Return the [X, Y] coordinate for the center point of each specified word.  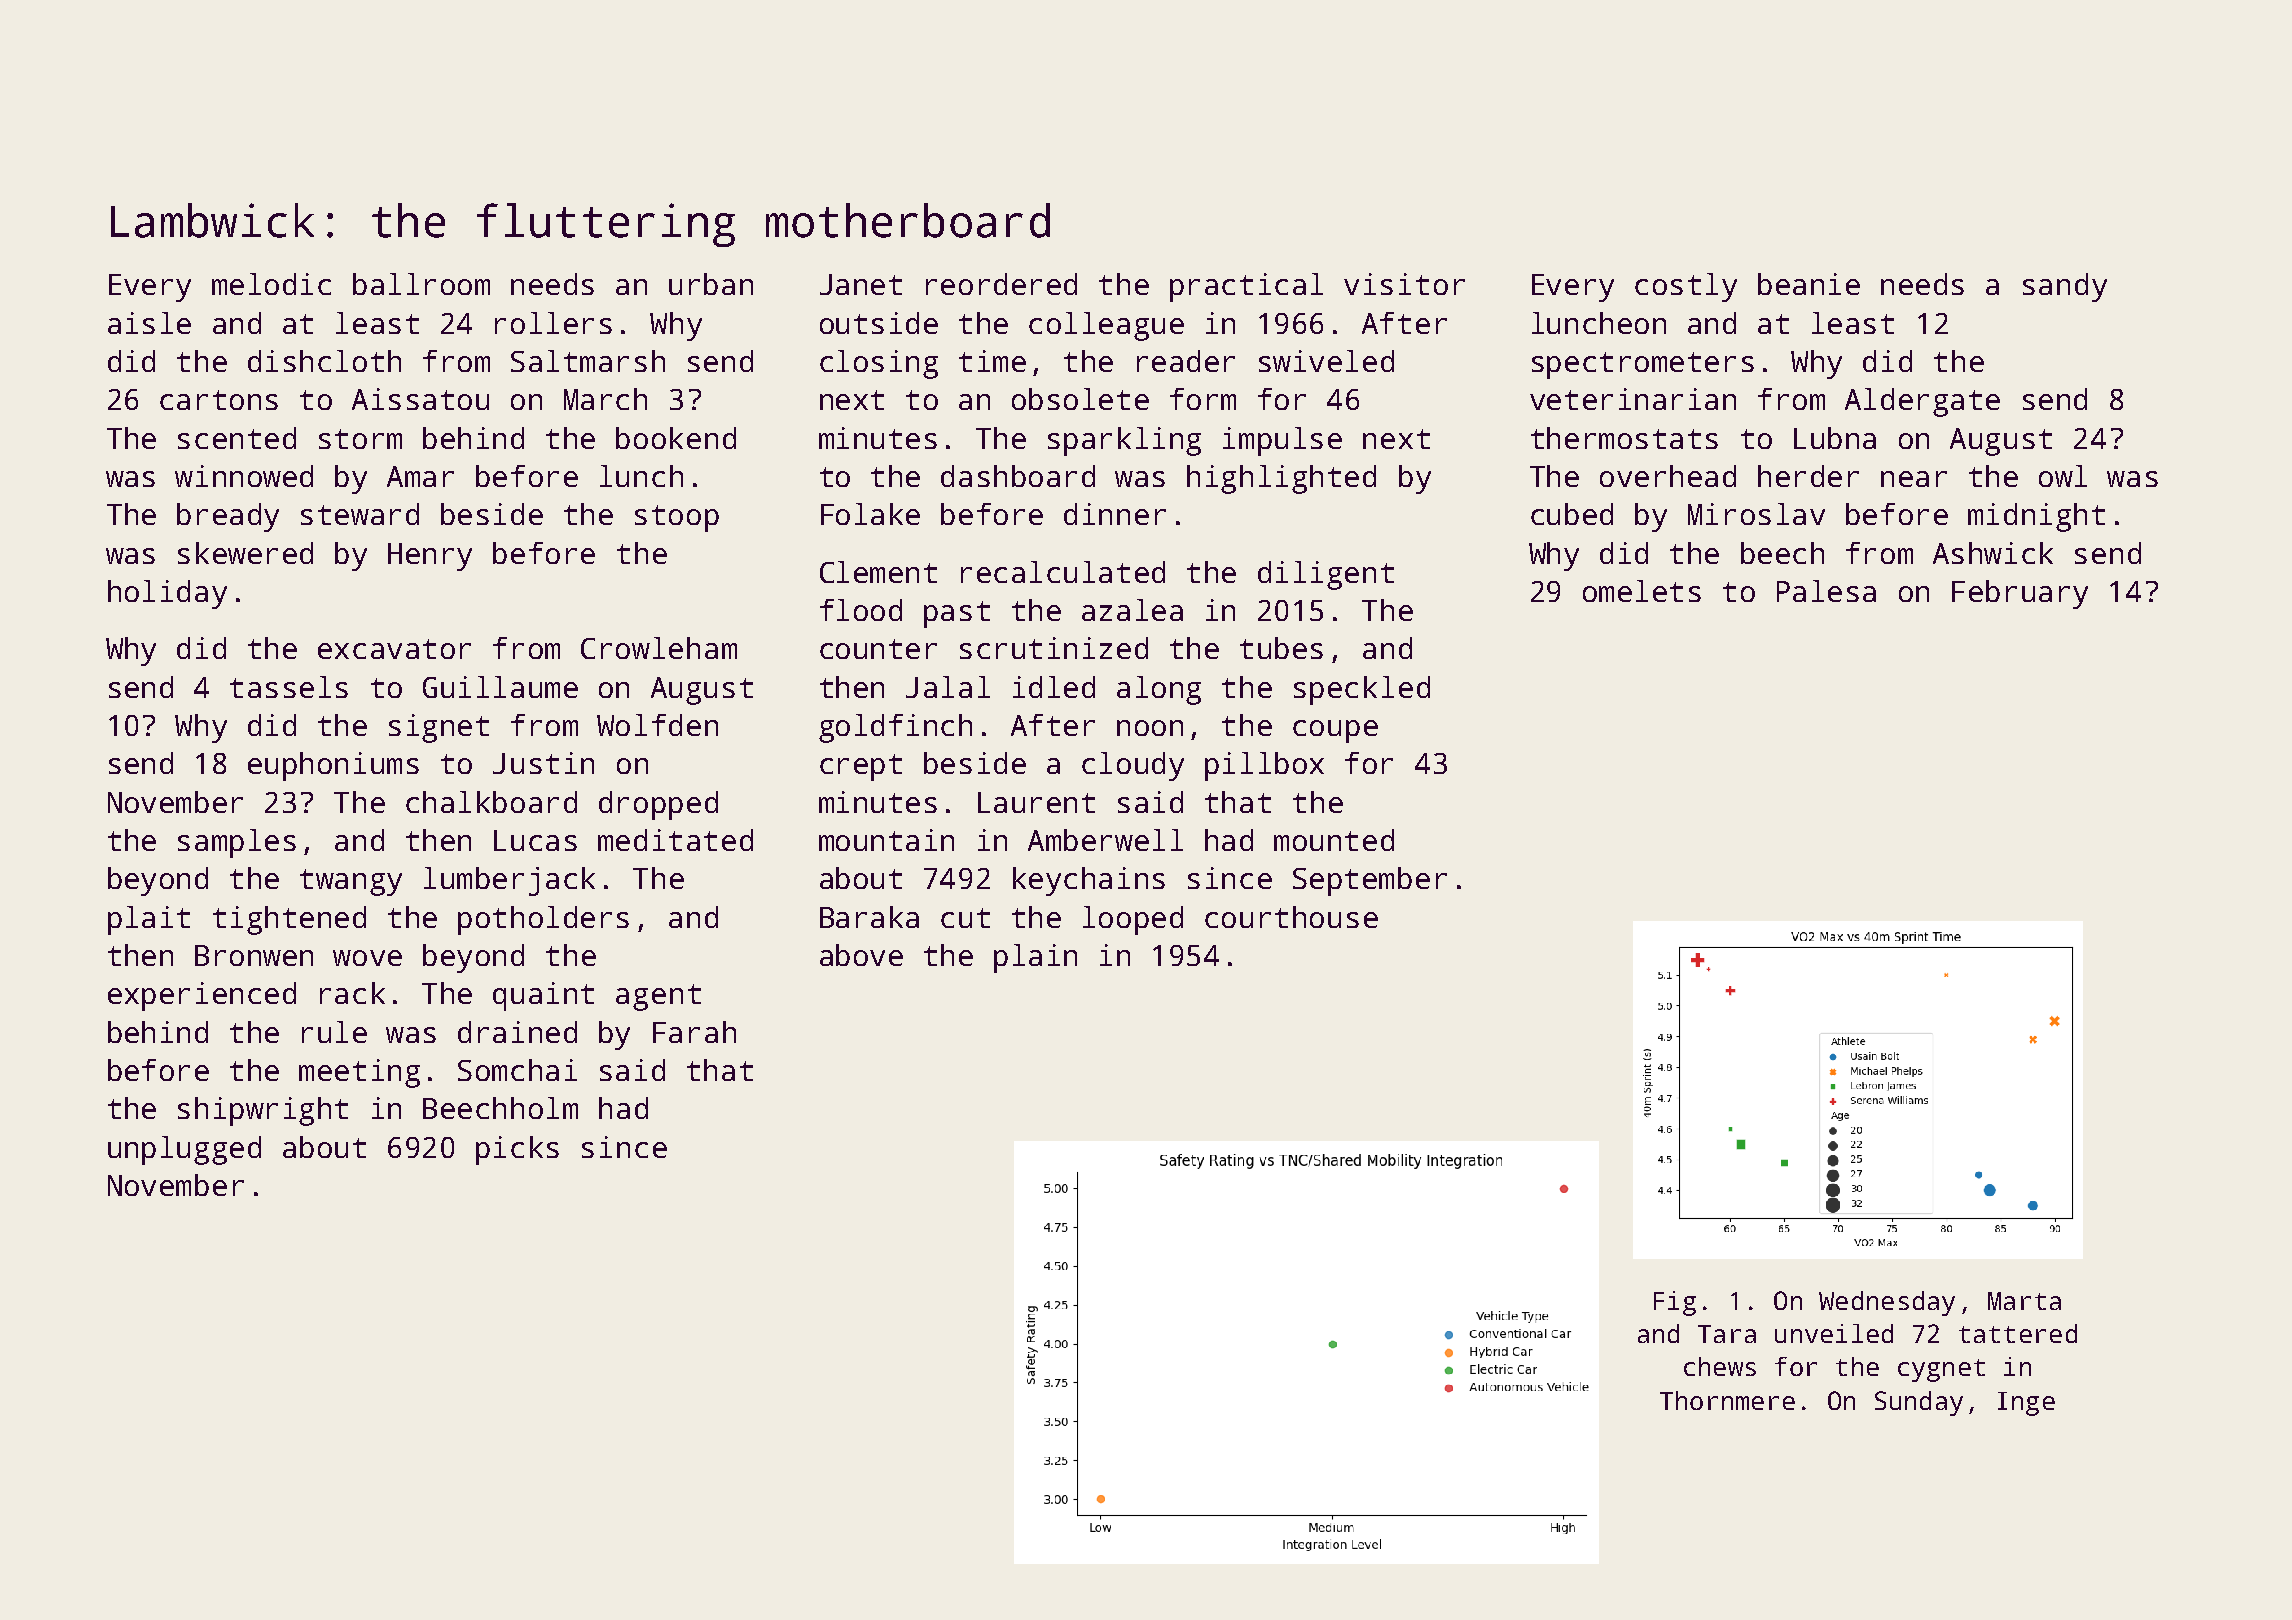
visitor [1404, 284]
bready [228, 517]
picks [517, 1150]
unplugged [184, 1150]
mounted [1334, 840]
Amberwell [1105, 840]
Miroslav [1756, 514]
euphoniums [333, 766]
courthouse [1291, 917]
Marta [2024, 1301]
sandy [2065, 287]
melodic [271, 284]
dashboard [1018, 476]
